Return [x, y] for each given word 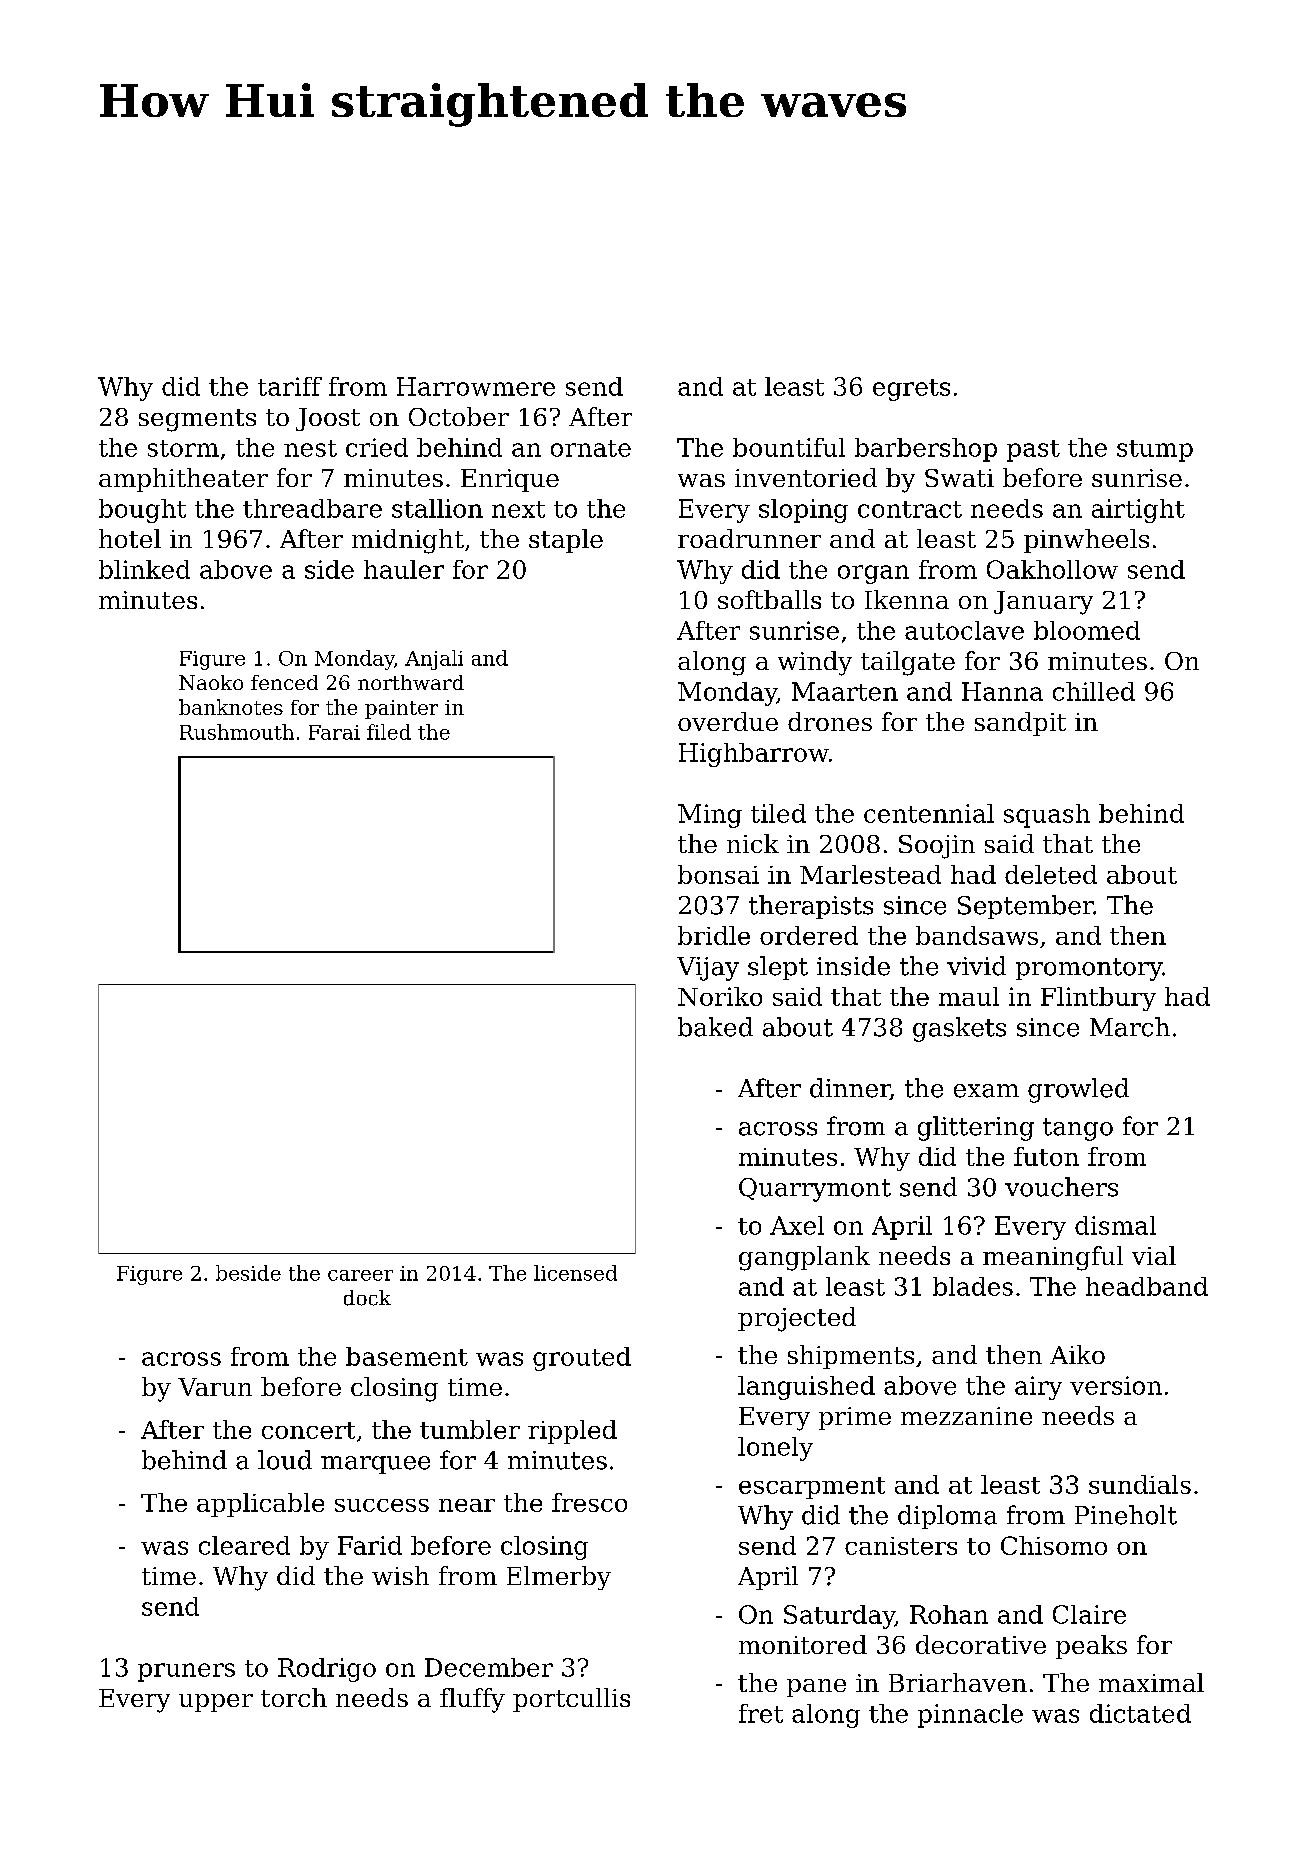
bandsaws [977, 935]
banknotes [231, 707]
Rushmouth [237, 732]
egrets [911, 390]
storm [183, 448]
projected [797, 1319]
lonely [775, 1449]
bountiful [789, 447]
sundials [1140, 1484]
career [360, 1275]
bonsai [718, 874]
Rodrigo [327, 1670]
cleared [244, 1545]
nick [753, 843]
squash [1047, 816]
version [1116, 1385]
